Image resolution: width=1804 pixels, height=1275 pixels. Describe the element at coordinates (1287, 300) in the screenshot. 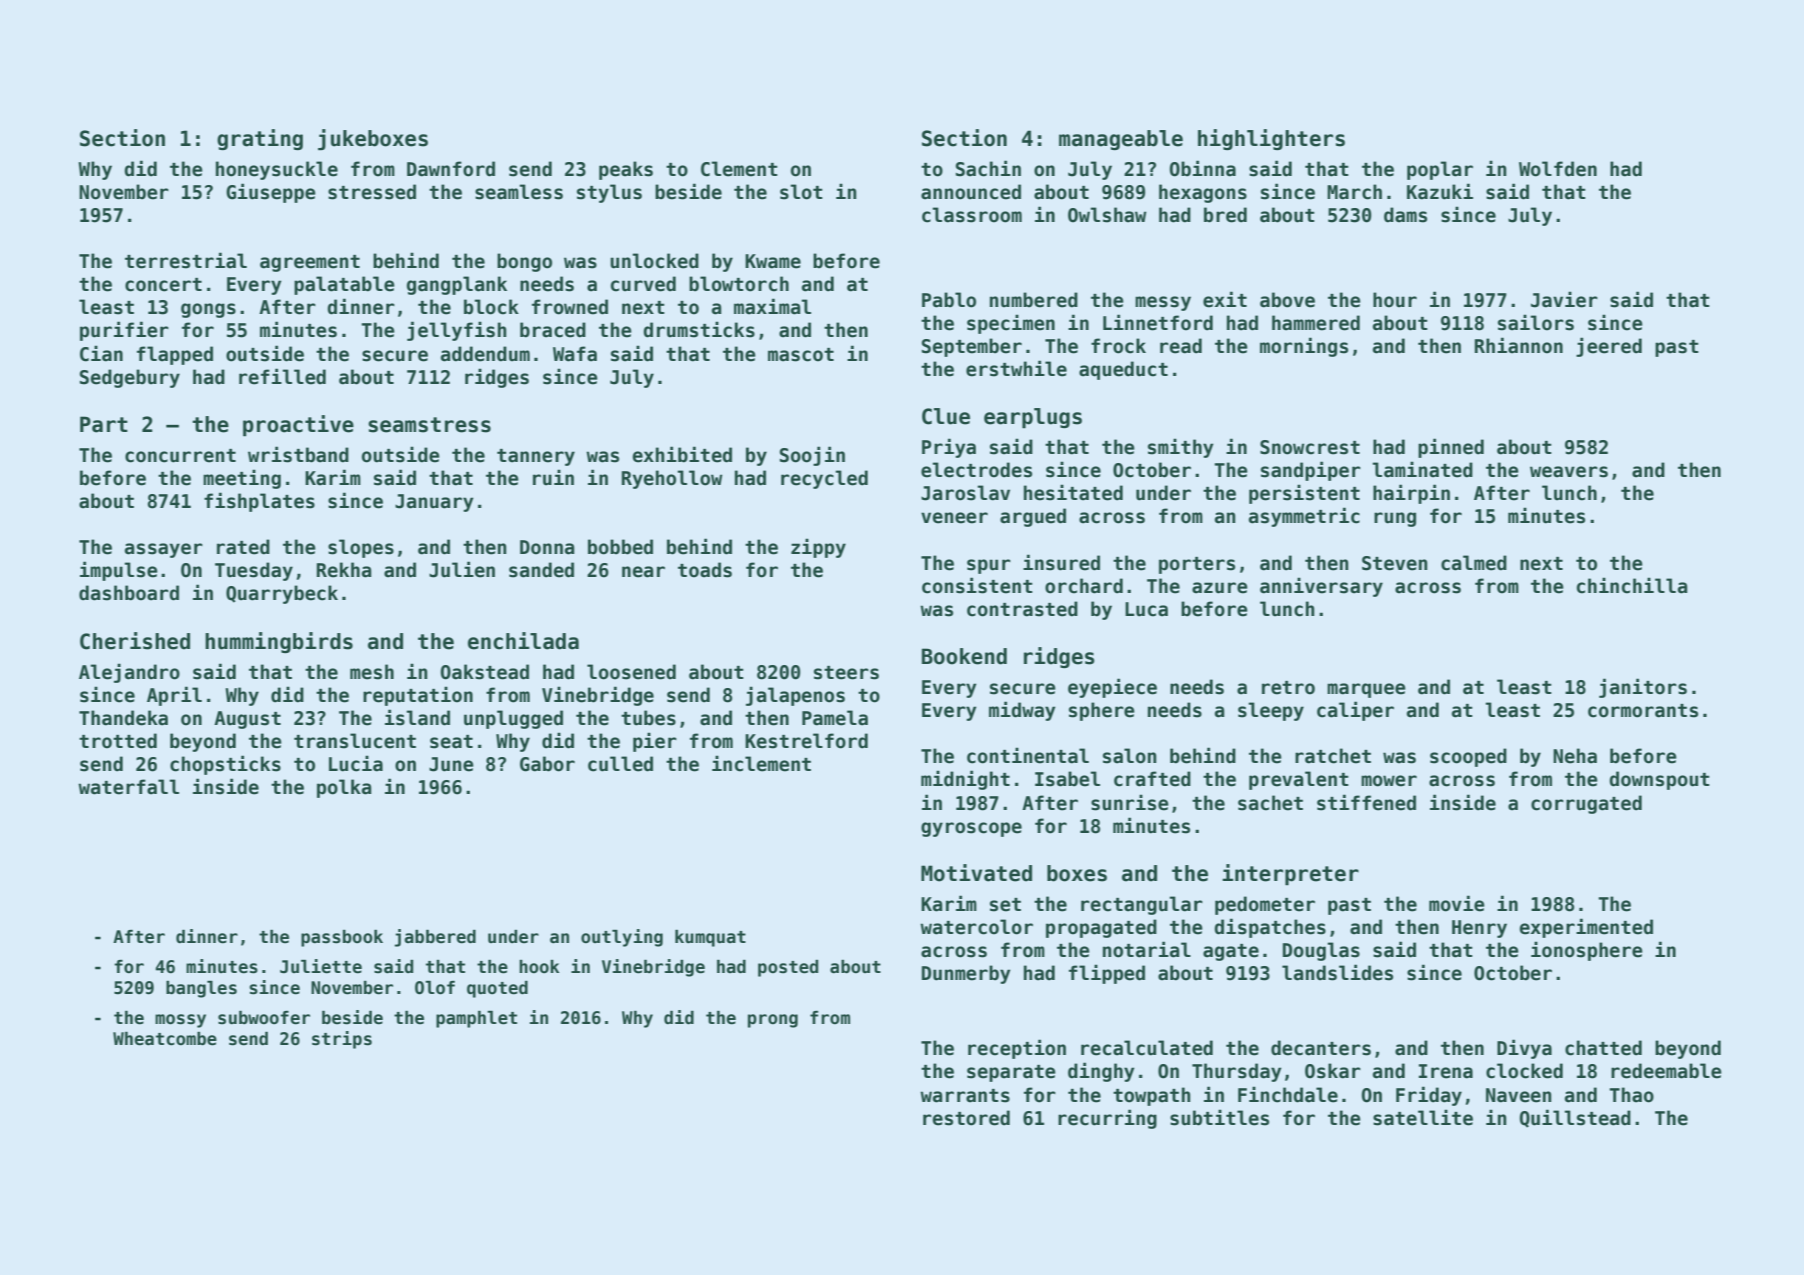

I see `above` at that location.
